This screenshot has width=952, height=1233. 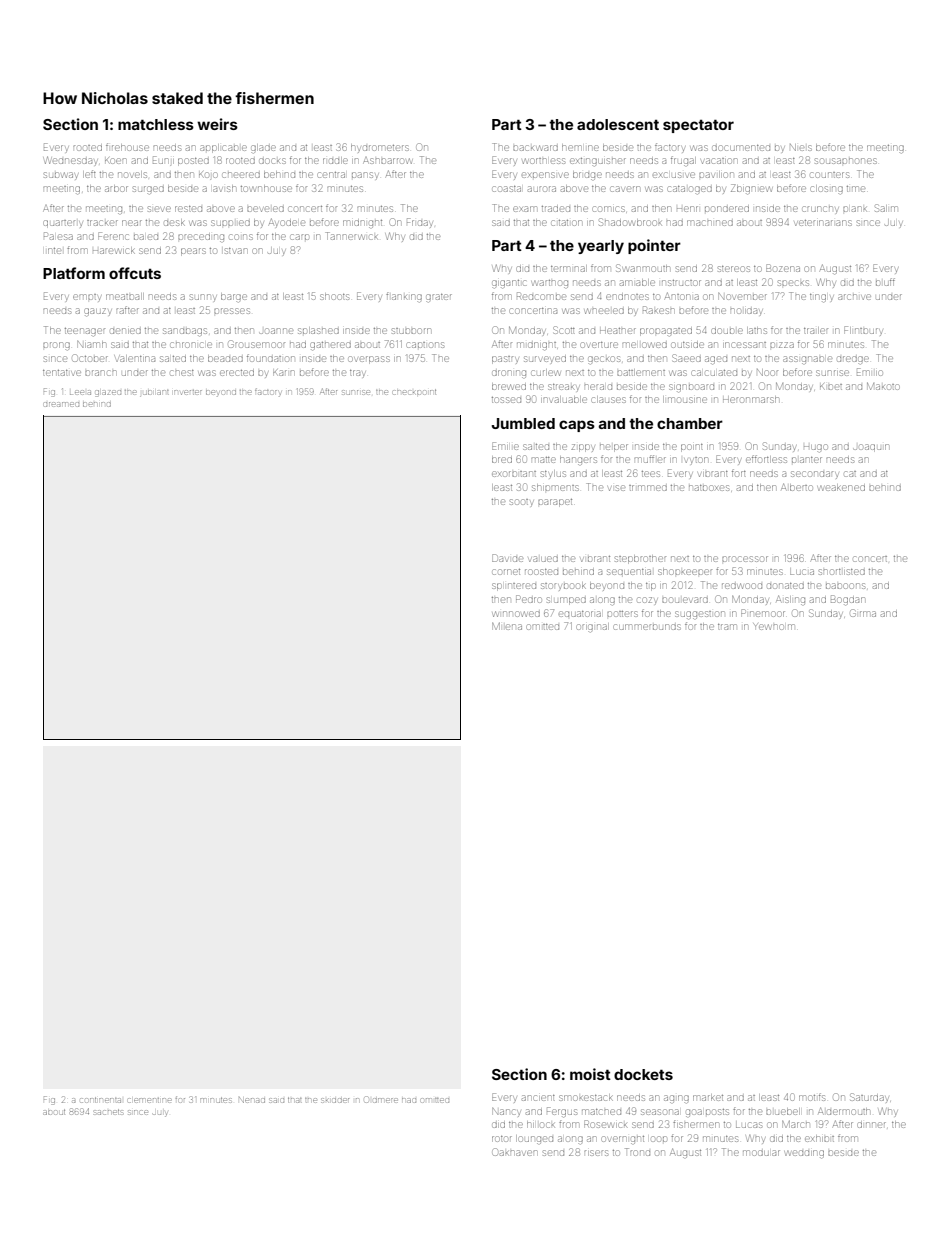 What do you see at coordinates (783, 268) in the screenshot?
I see `Bozena` at bounding box center [783, 268].
